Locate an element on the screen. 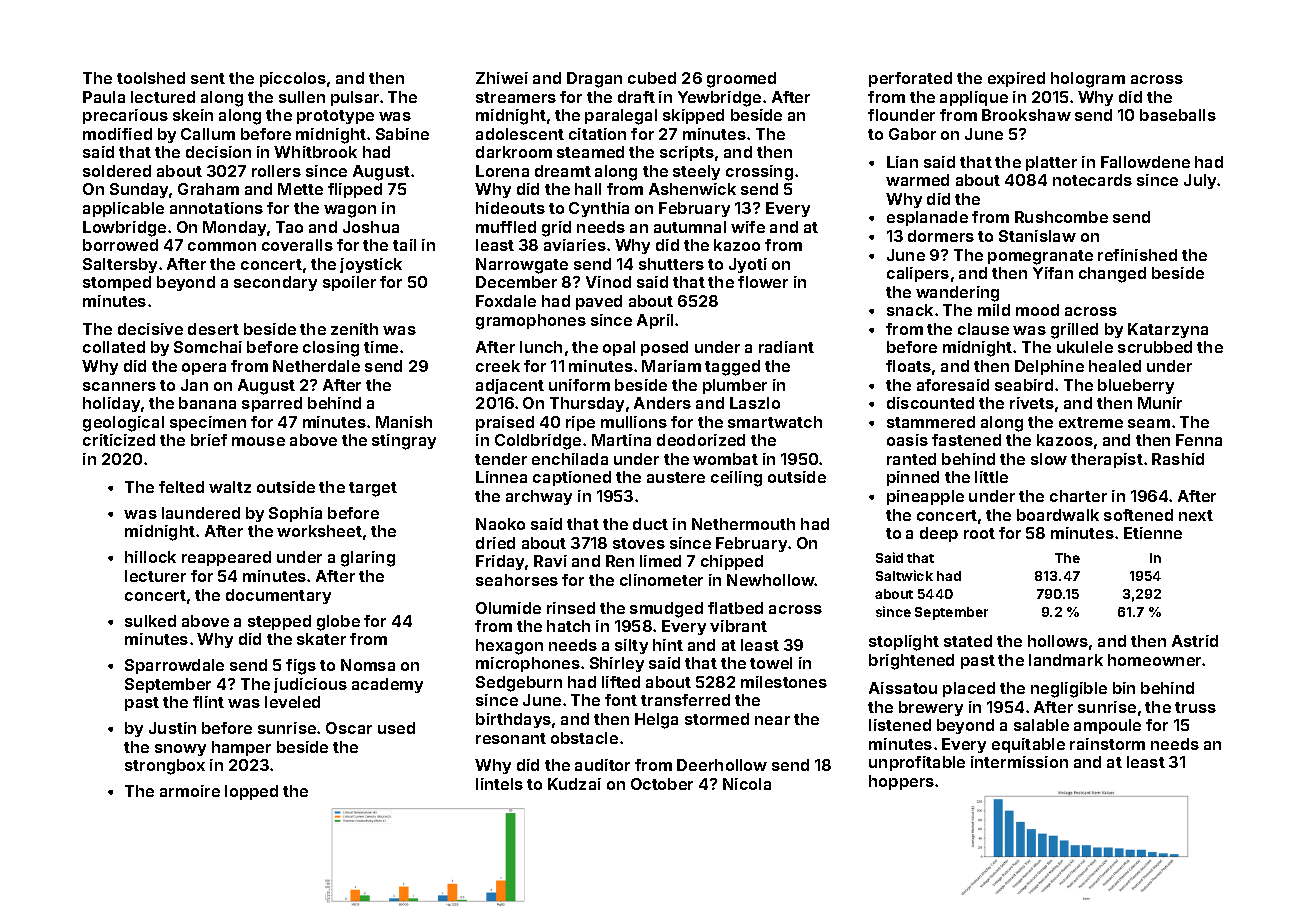 The image size is (1308, 924). Narrowgate is located at coordinates (522, 266).
